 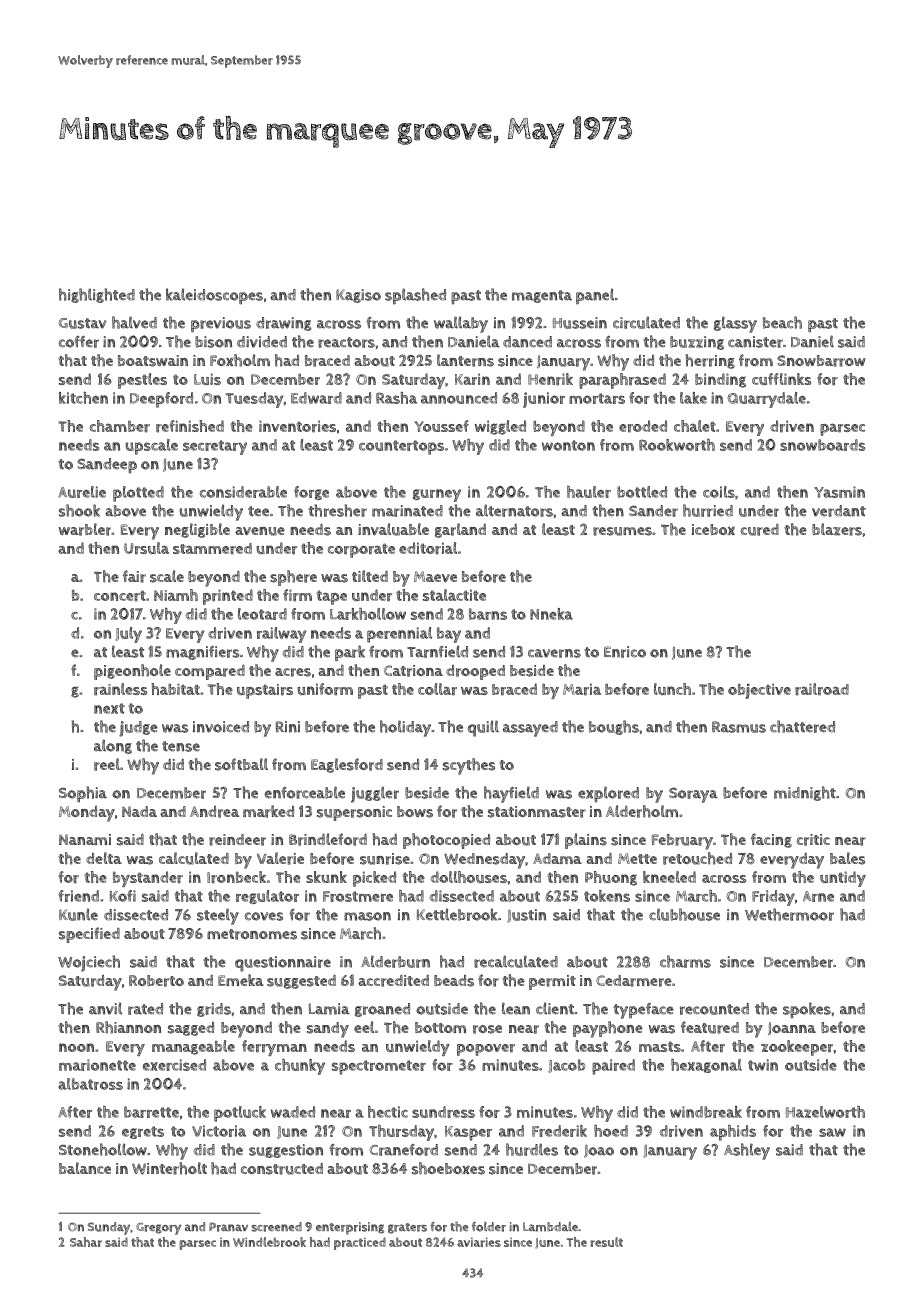 I want to click on Sandeep, so click(x=107, y=466).
